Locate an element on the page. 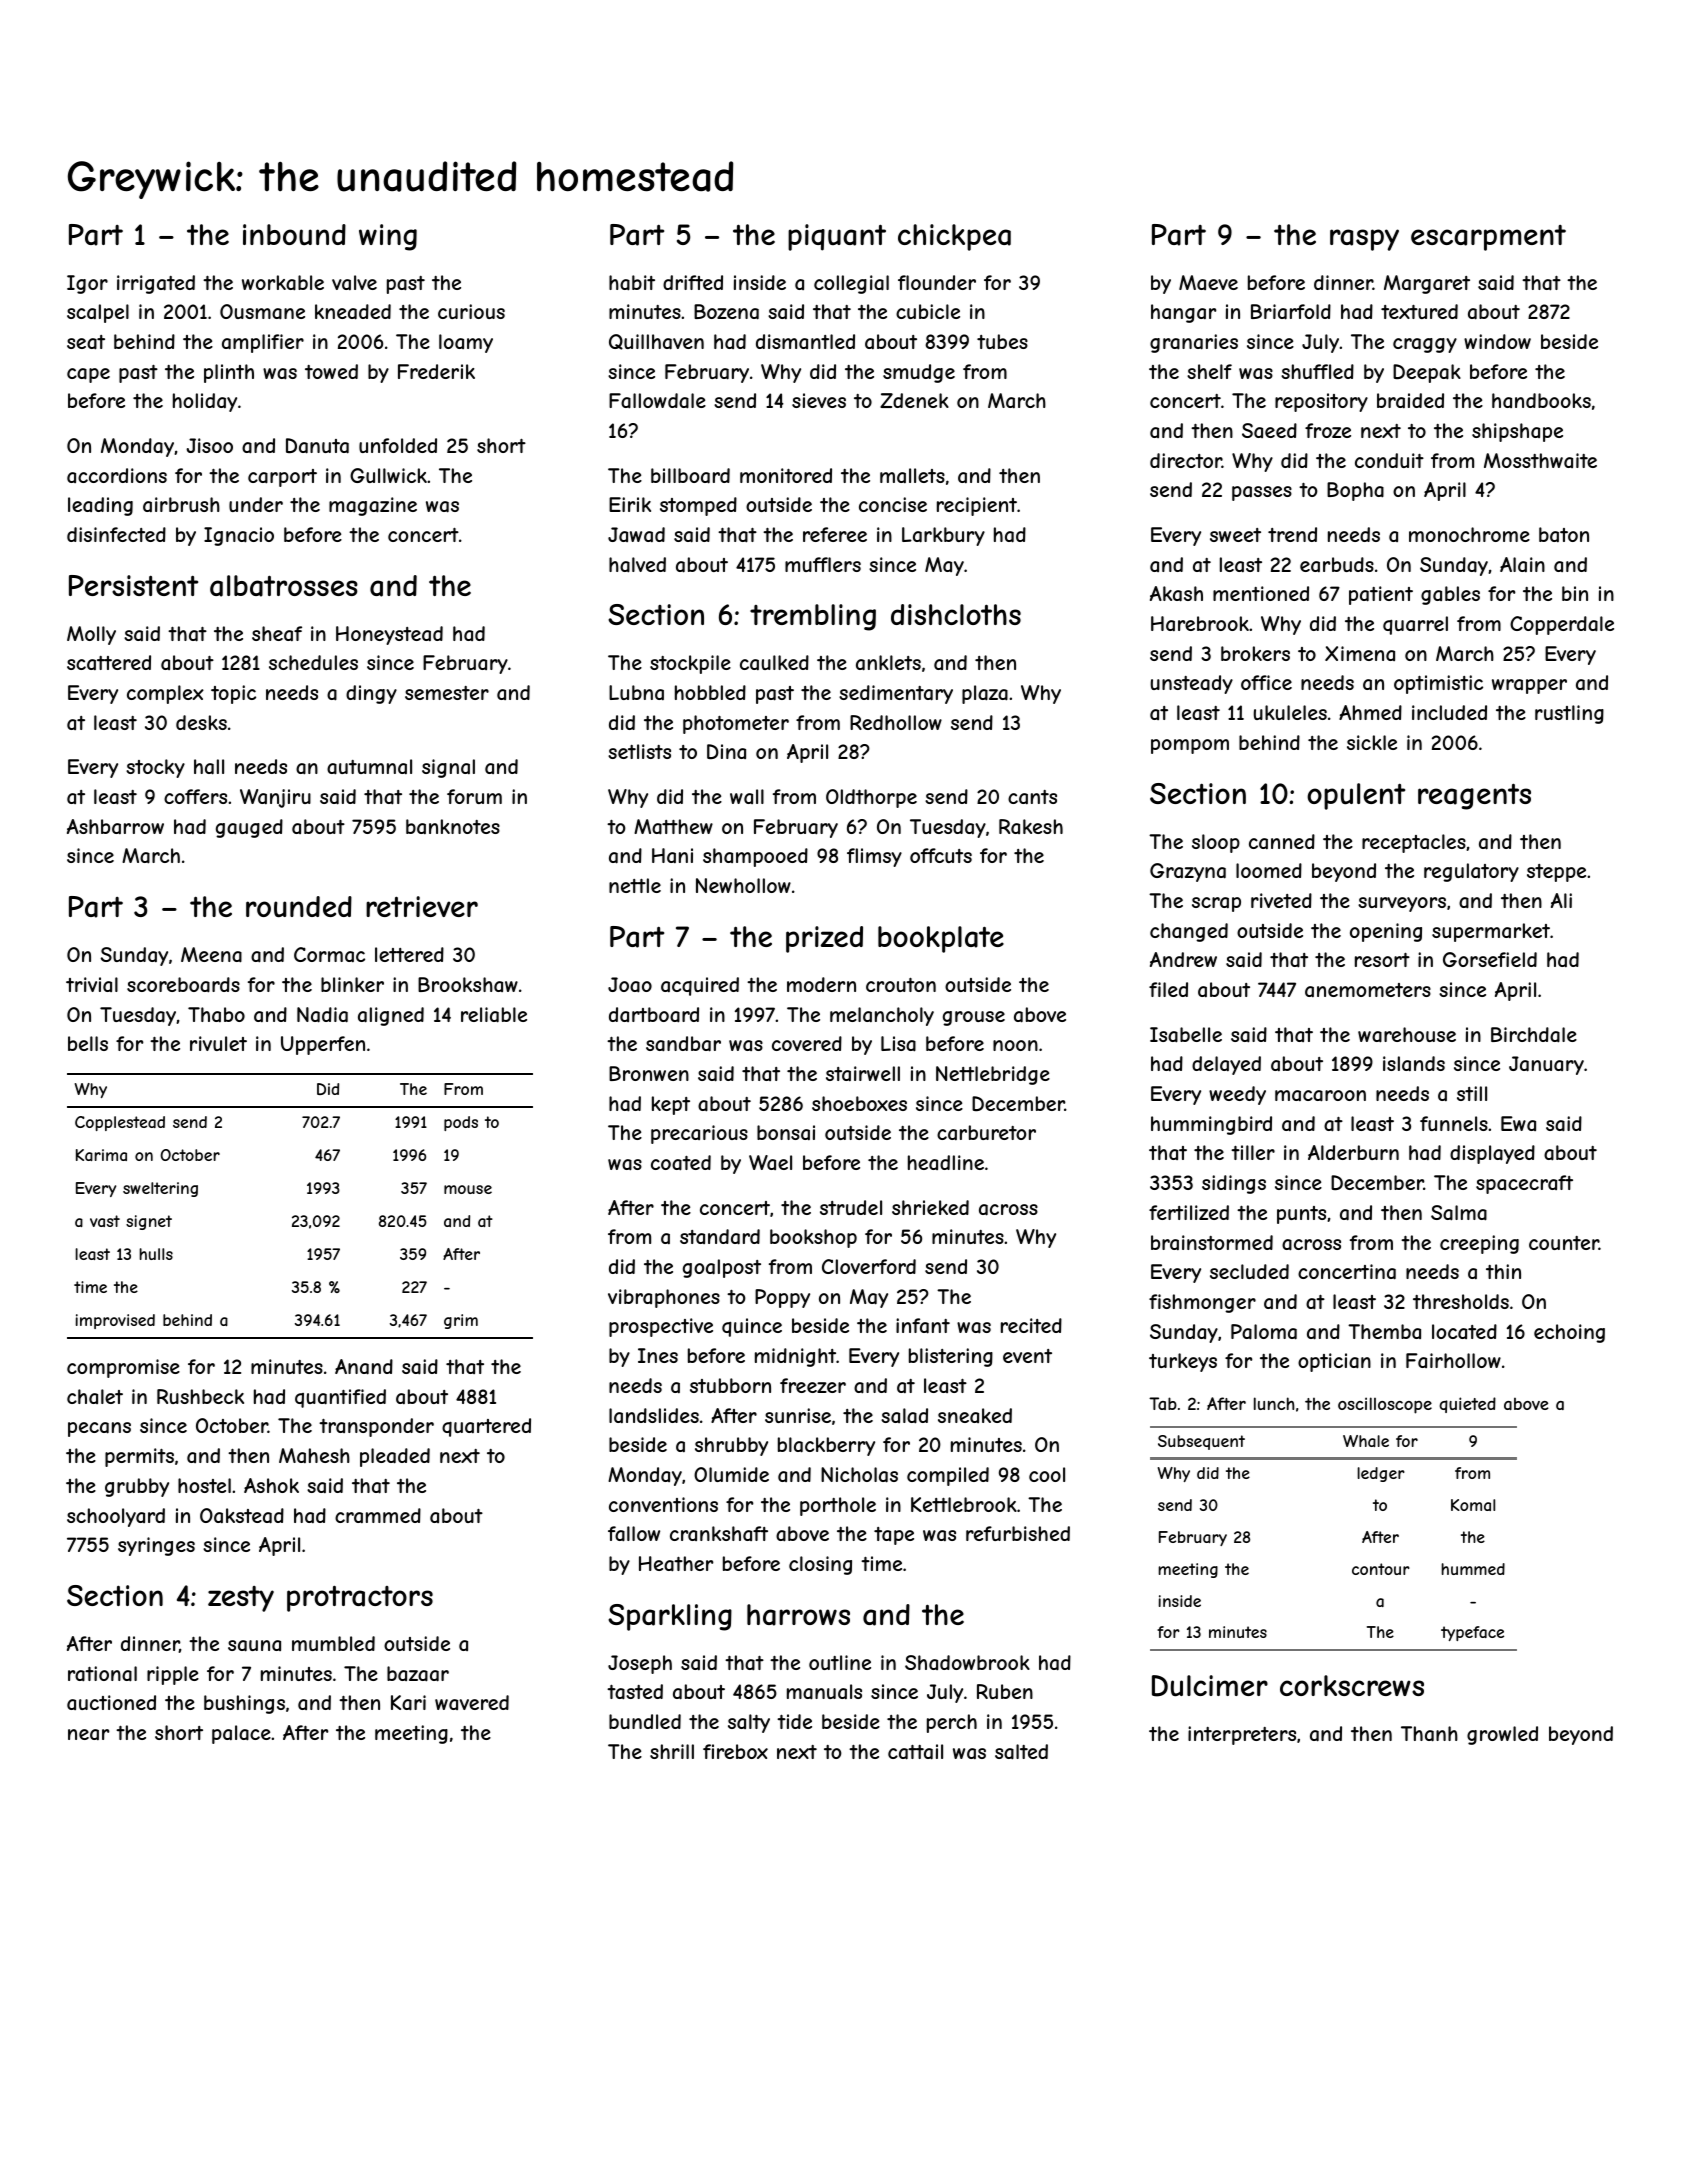 This page has width=1683, height=2178. closing is located at coordinates (820, 1565).
